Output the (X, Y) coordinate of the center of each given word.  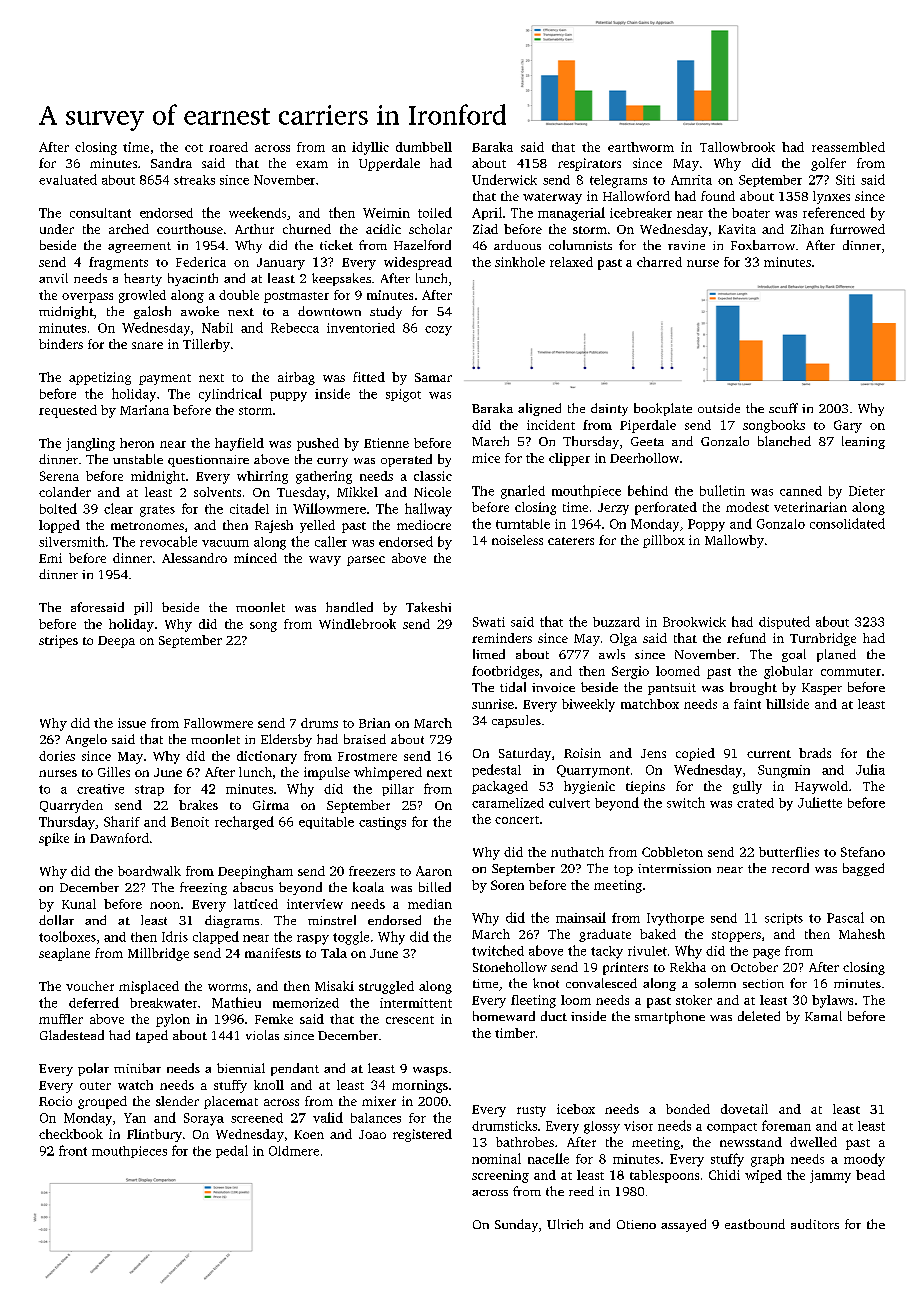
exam (312, 164)
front (73, 1150)
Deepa (116, 642)
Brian (374, 723)
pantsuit (672, 689)
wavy (325, 561)
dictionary (267, 757)
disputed (784, 622)
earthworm (641, 147)
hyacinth (193, 279)
